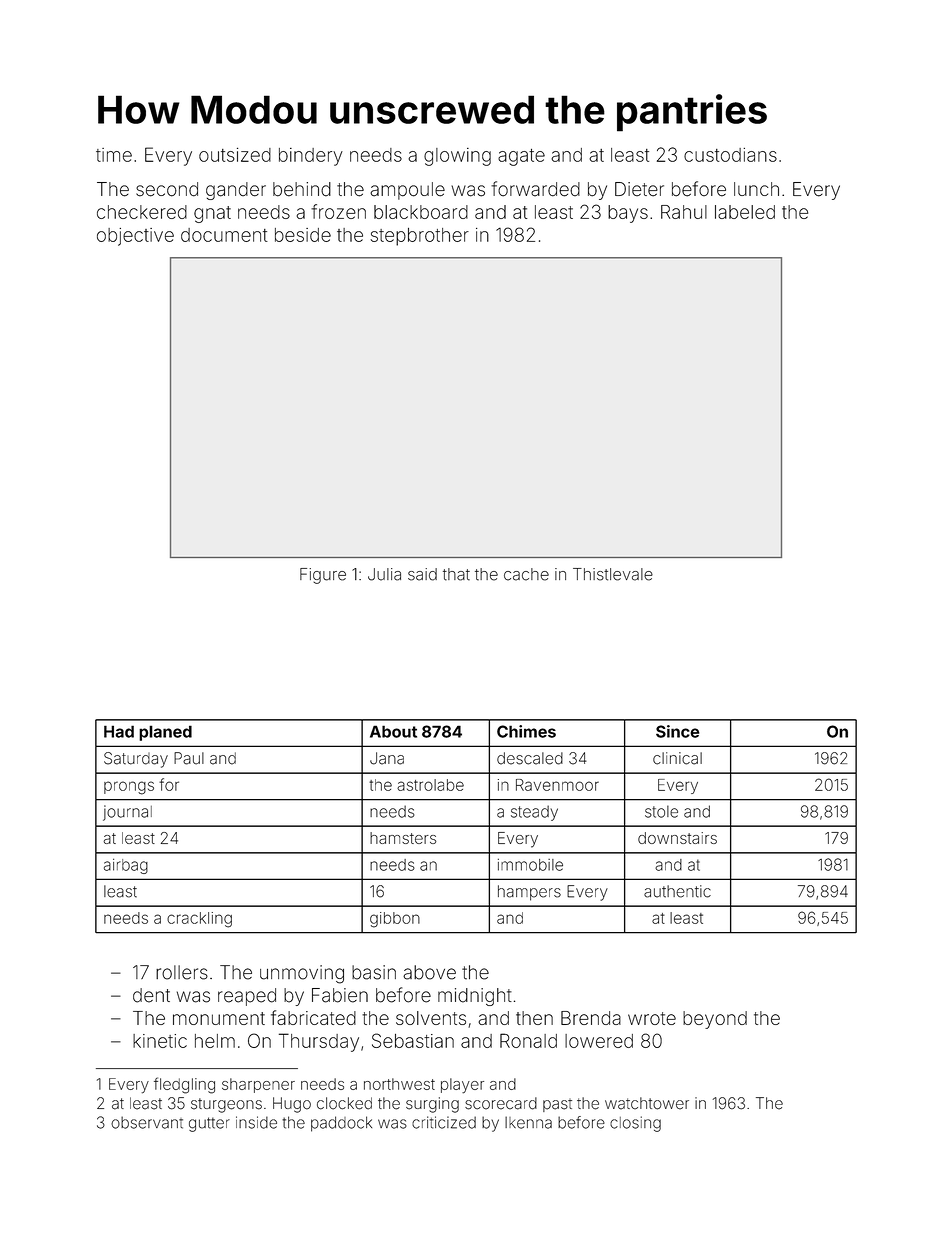 This screenshot has width=952, height=1233. I want to click on time, so click(114, 155).
